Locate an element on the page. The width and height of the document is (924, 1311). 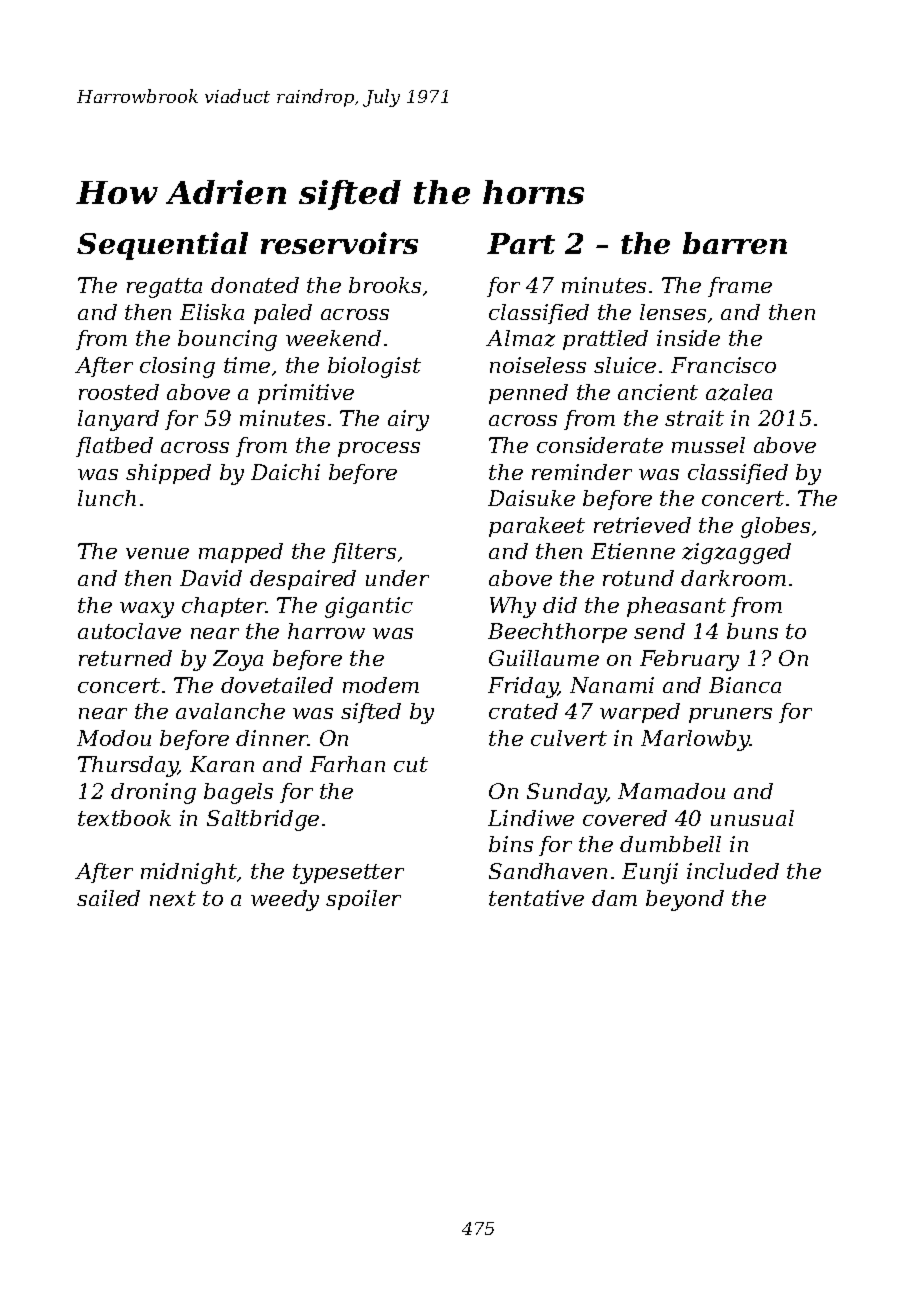
noiseless is located at coordinates (538, 365).
